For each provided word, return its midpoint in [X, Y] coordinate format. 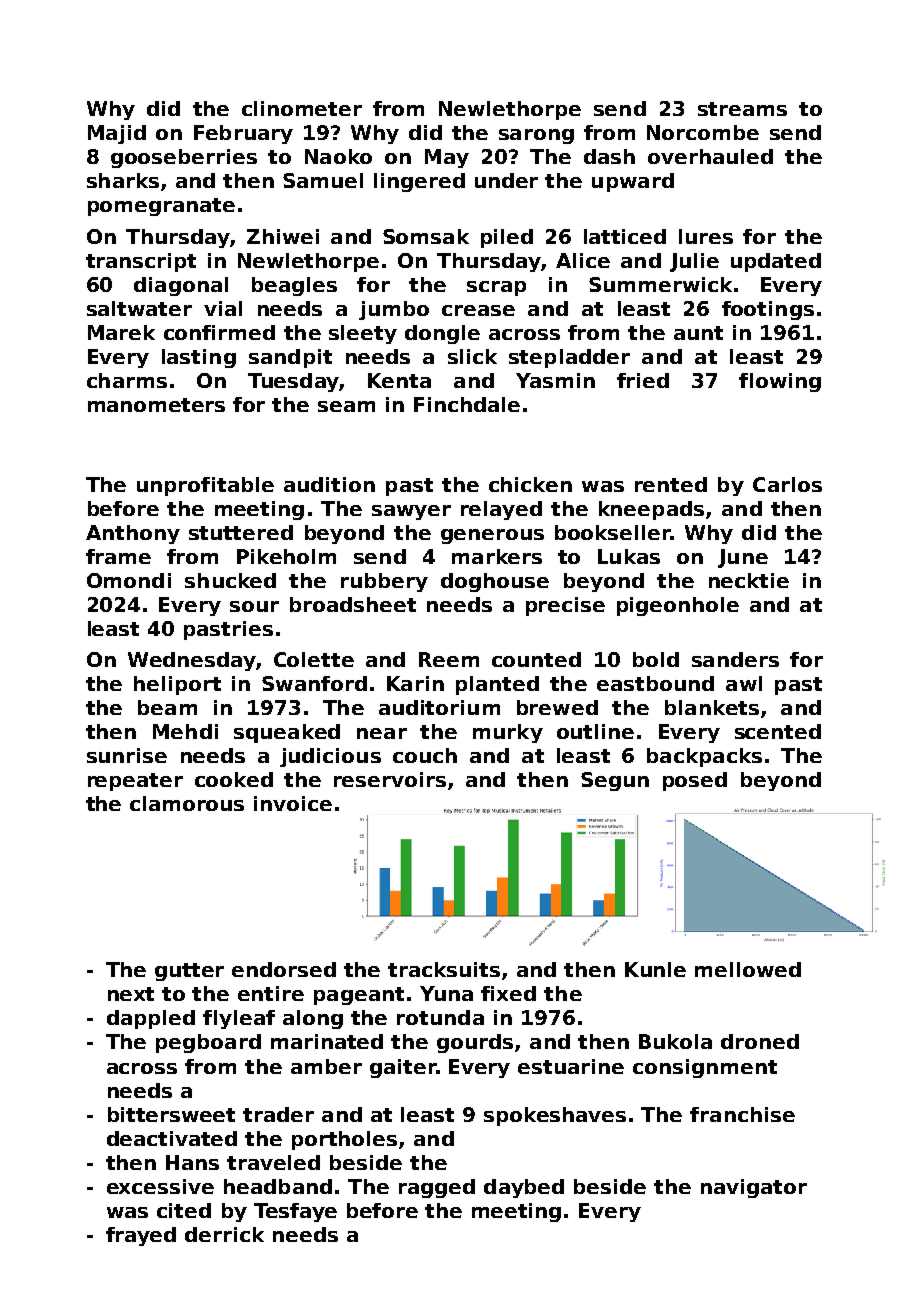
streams [742, 109]
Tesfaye [295, 1212]
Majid [117, 134]
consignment [705, 1068]
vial [223, 308]
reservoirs [390, 779]
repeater [135, 782]
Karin [415, 683]
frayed [141, 1236]
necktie [749, 580]
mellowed [748, 969]
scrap [496, 288]
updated [776, 262]
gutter [189, 972]
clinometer [302, 108]
